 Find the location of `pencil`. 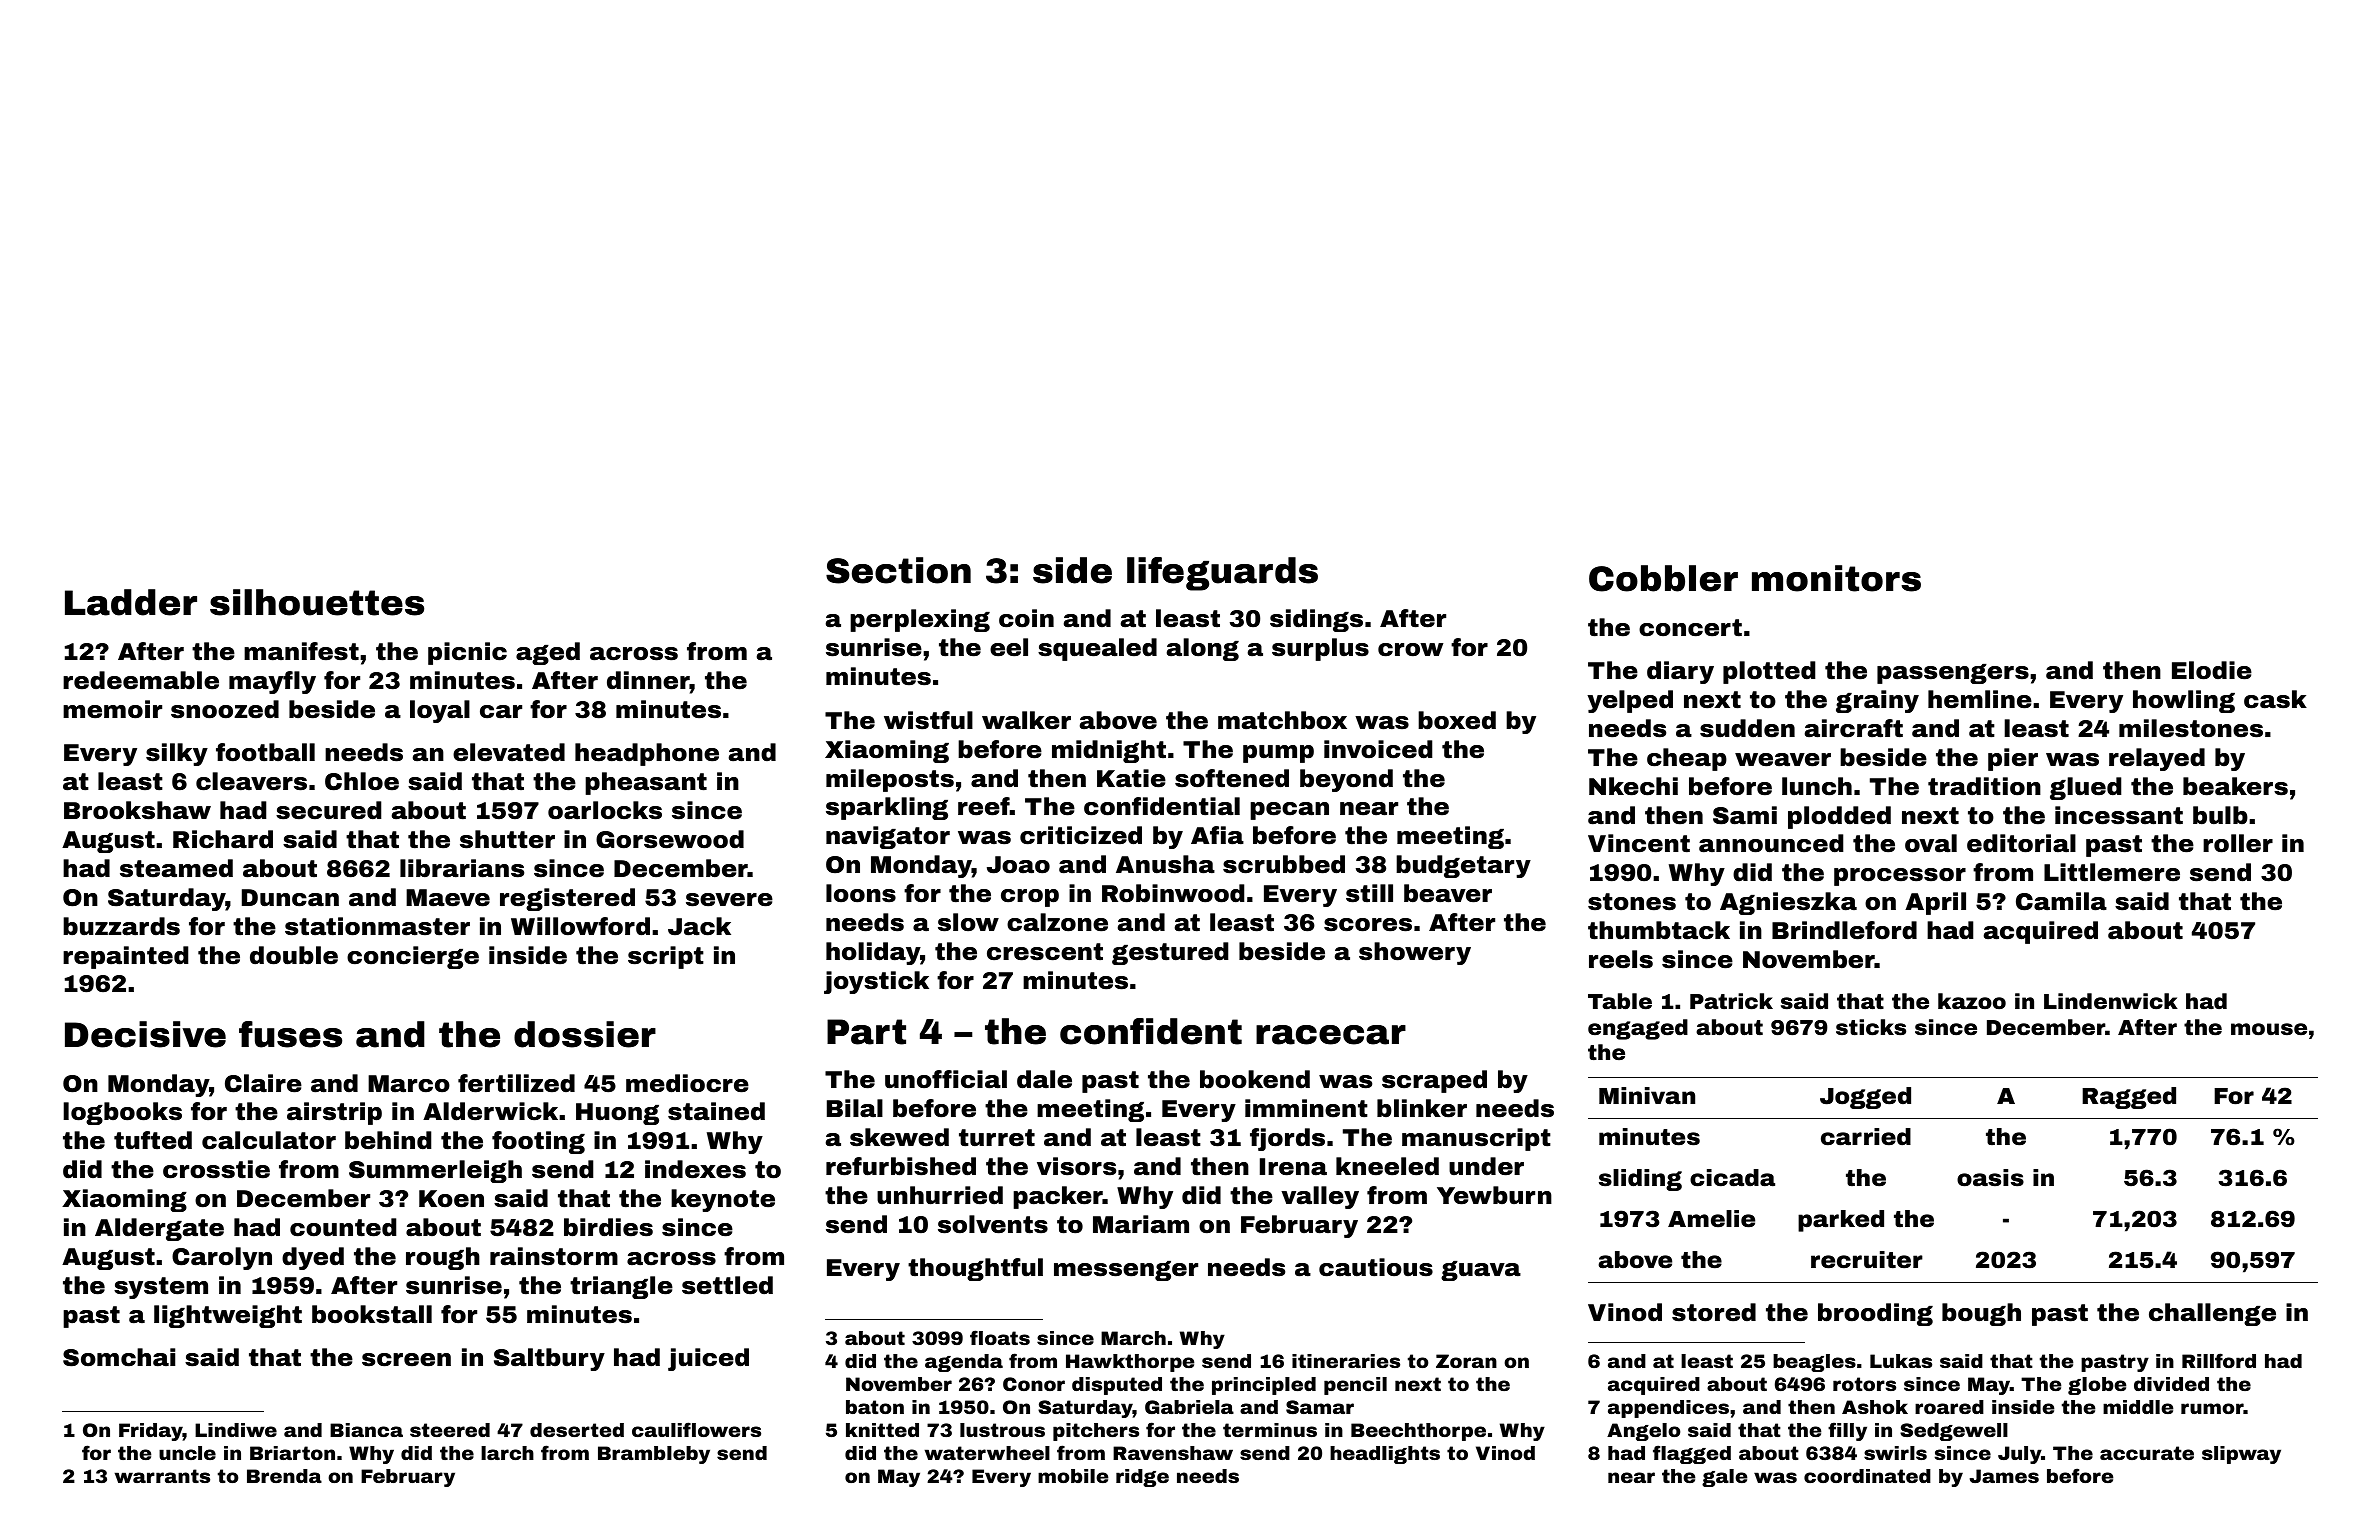

pencil is located at coordinates (1355, 1386).
